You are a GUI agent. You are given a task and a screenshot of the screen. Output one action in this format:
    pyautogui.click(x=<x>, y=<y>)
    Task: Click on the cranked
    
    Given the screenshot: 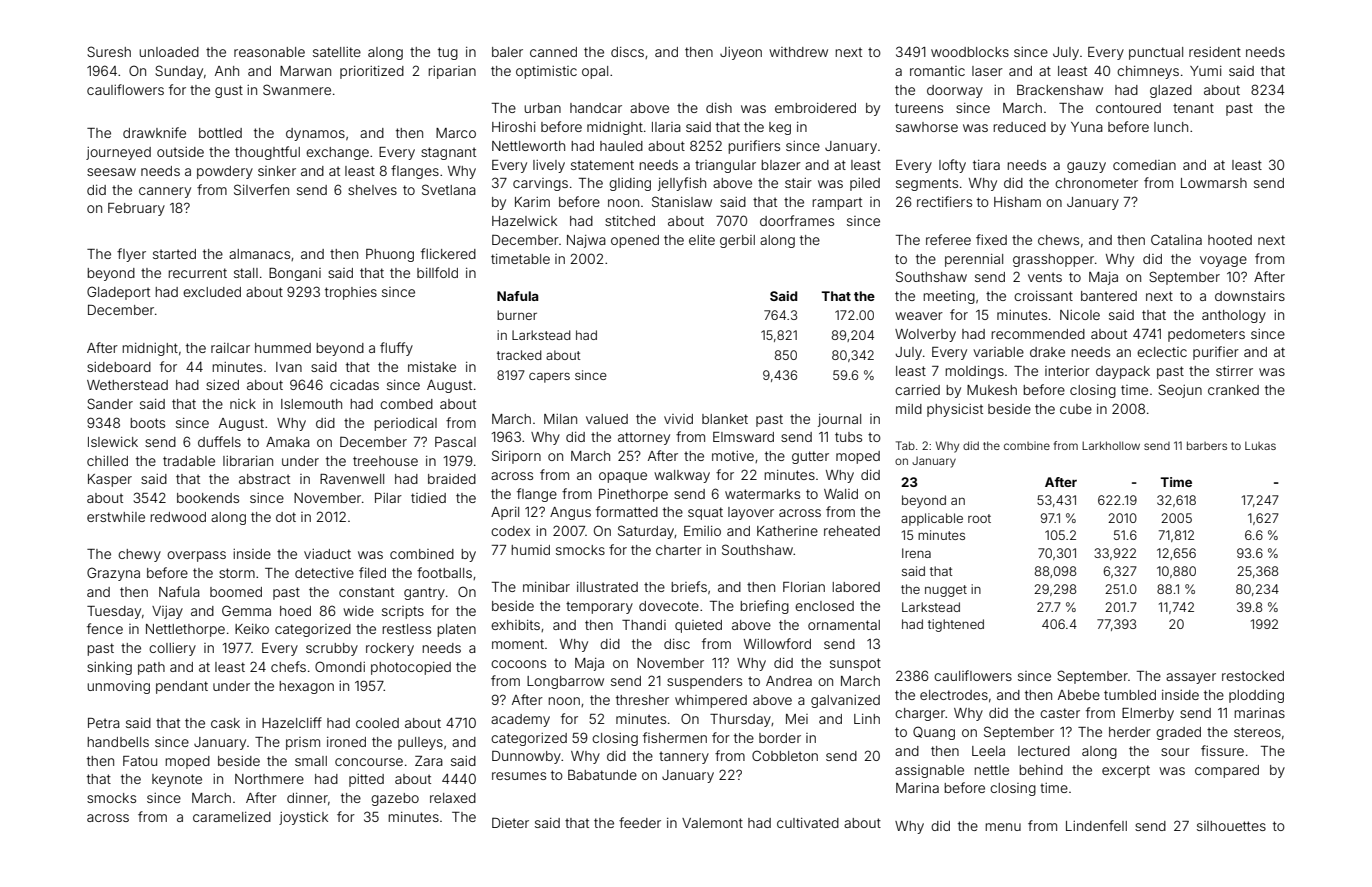 What is the action you would take?
    pyautogui.click(x=1233, y=390)
